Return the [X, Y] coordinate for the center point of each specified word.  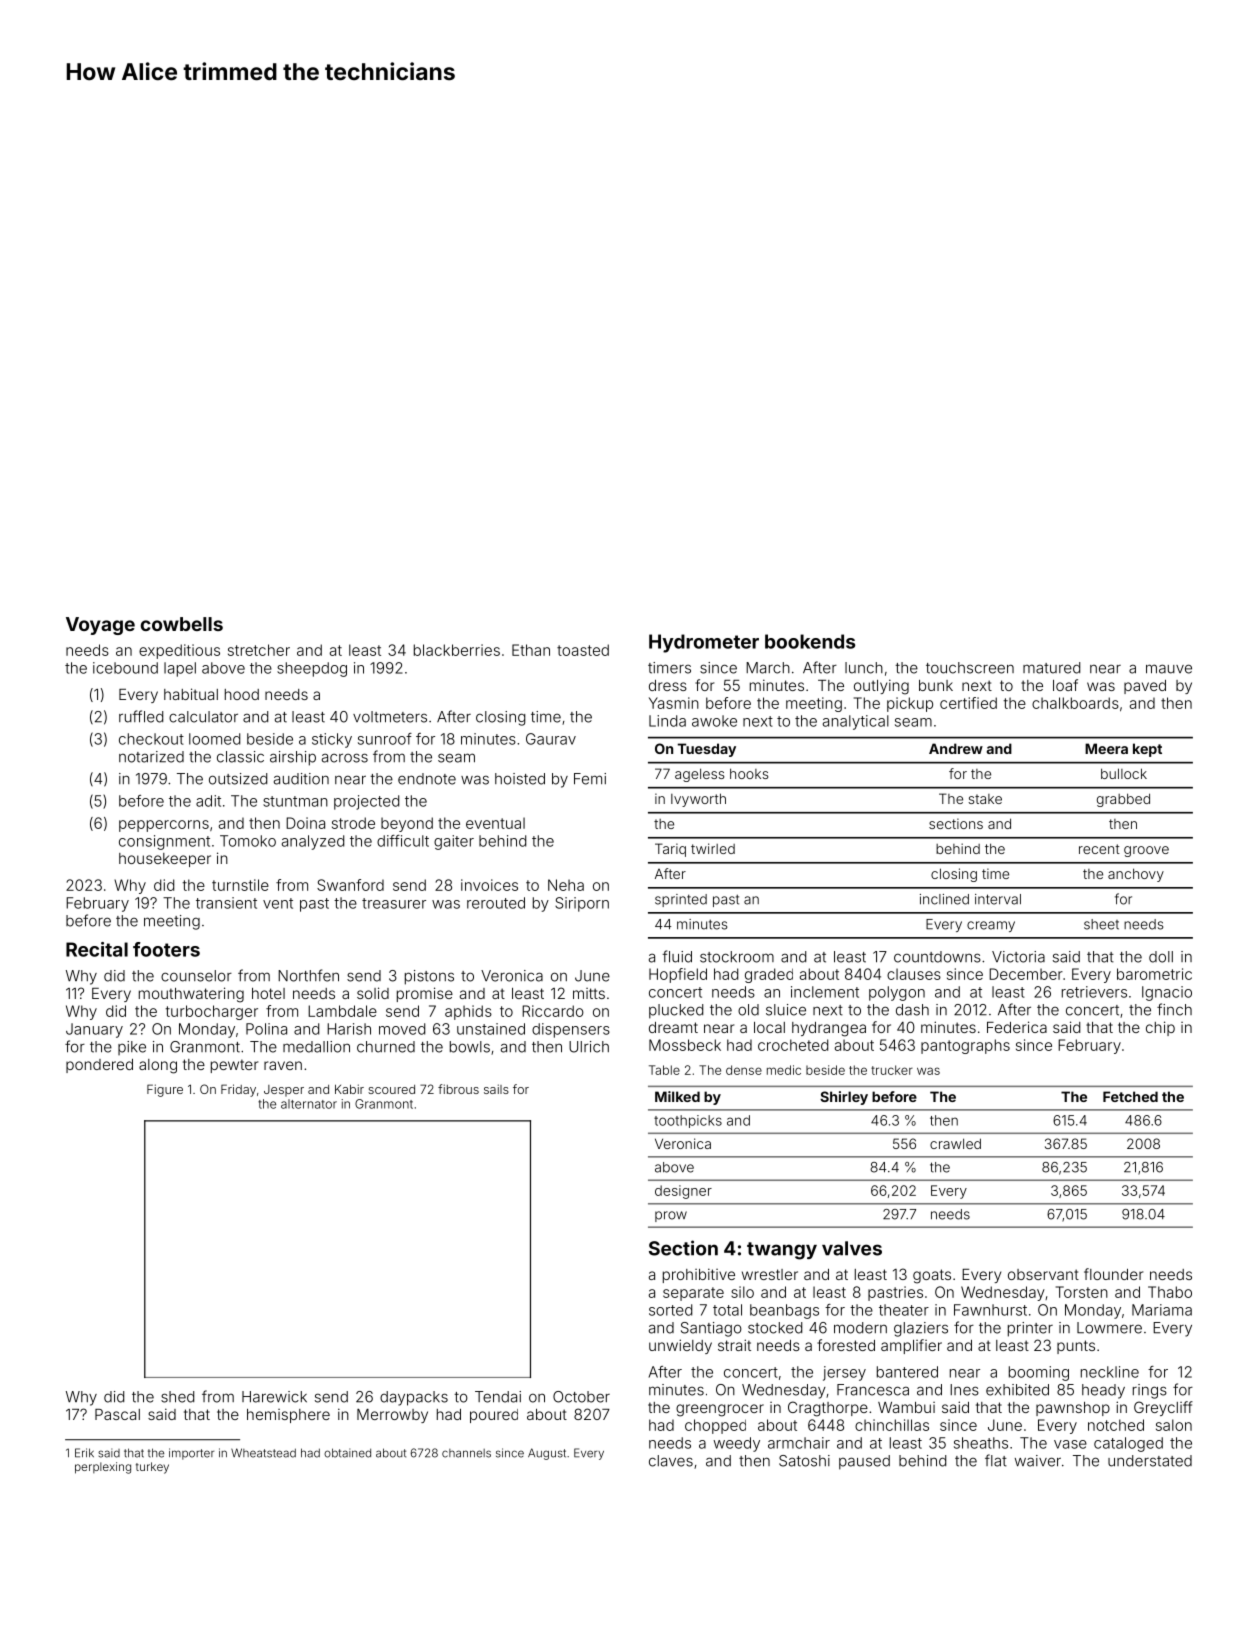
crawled [955, 1143]
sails [496, 1089]
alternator [309, 1104]
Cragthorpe [828, 1409]
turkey [152, 1468]
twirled [713, 848]
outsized [238, 779]
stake [985, 799]
